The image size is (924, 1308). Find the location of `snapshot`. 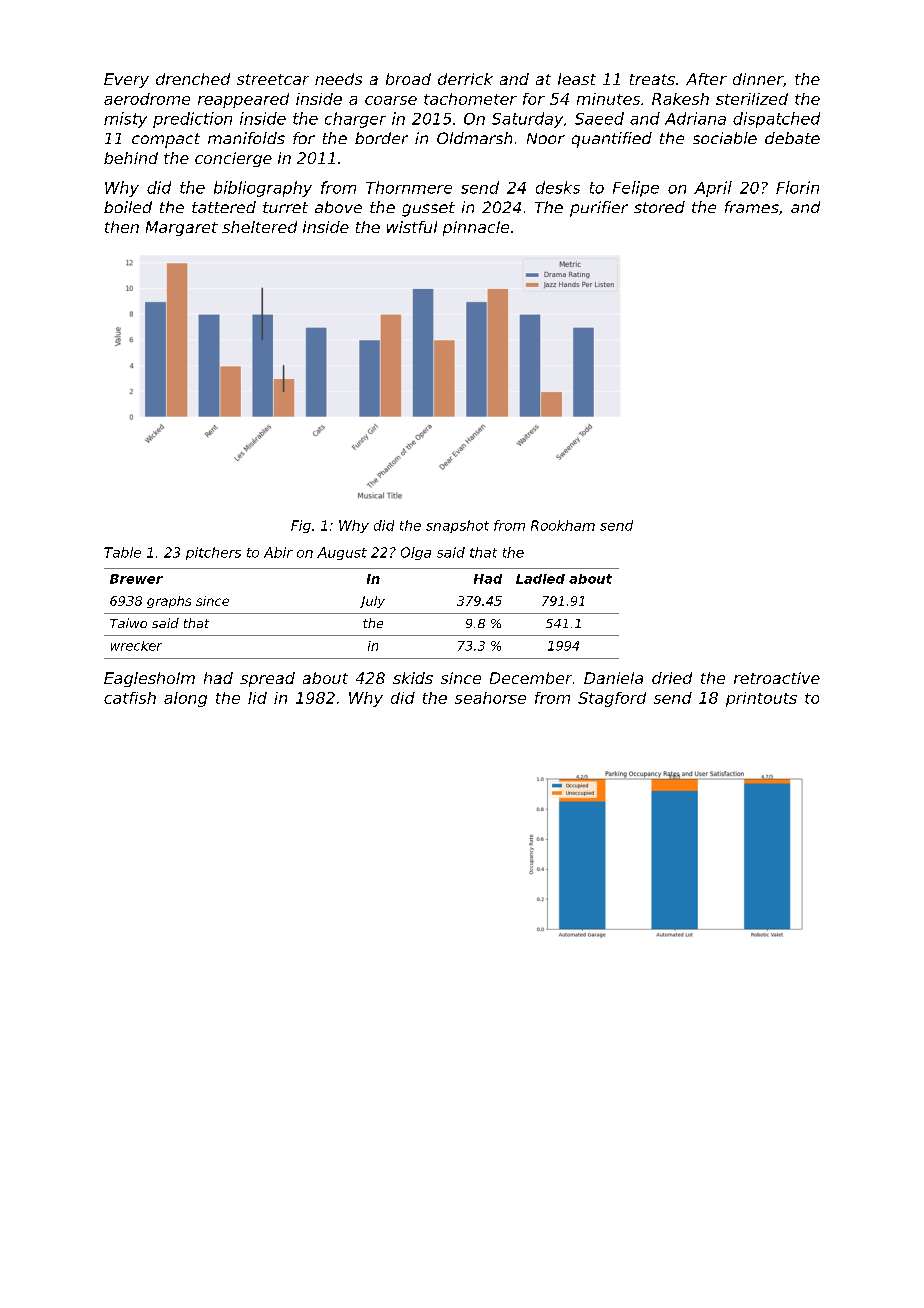

snapshot is located at coordinates (457, 526).
